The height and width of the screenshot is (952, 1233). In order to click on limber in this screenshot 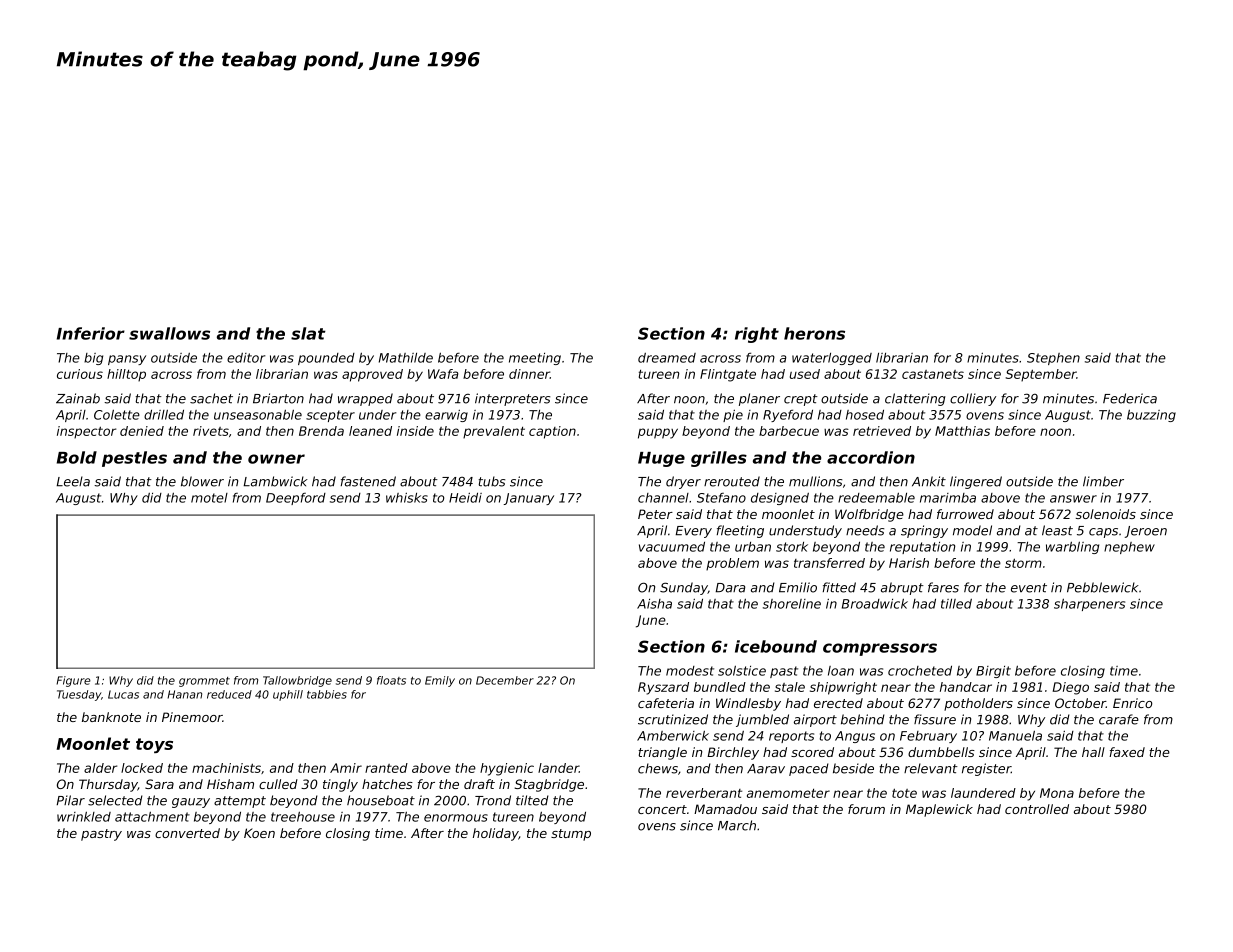, I will do `click(1103, 481)`.
